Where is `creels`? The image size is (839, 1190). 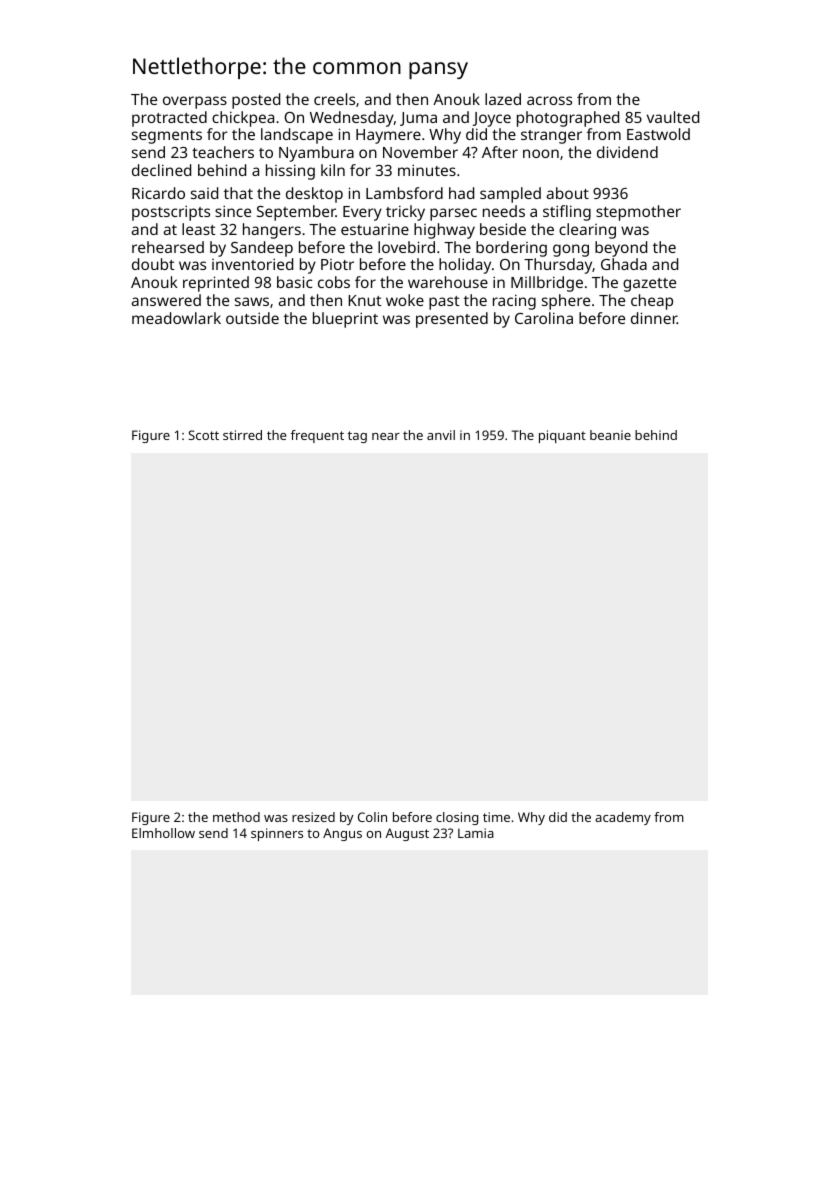
creels is located at coordinates (334, 99).
